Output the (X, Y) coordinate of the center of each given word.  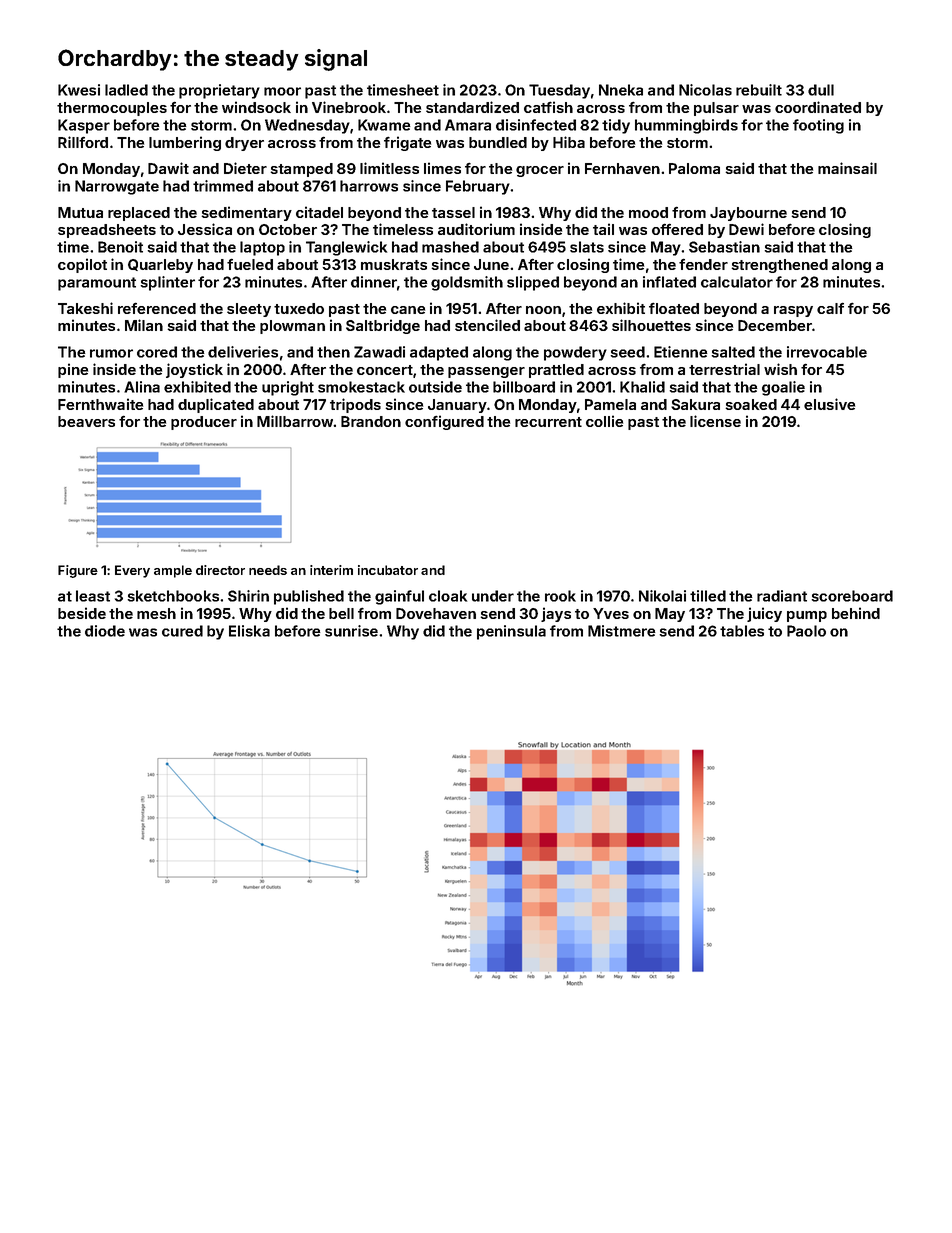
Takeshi (85, 308)
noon (543, 310)
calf (830, 308)
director (220, 570)
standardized (472, 107)
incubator (388, 570)
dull (821, 90)
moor (282, 91)
